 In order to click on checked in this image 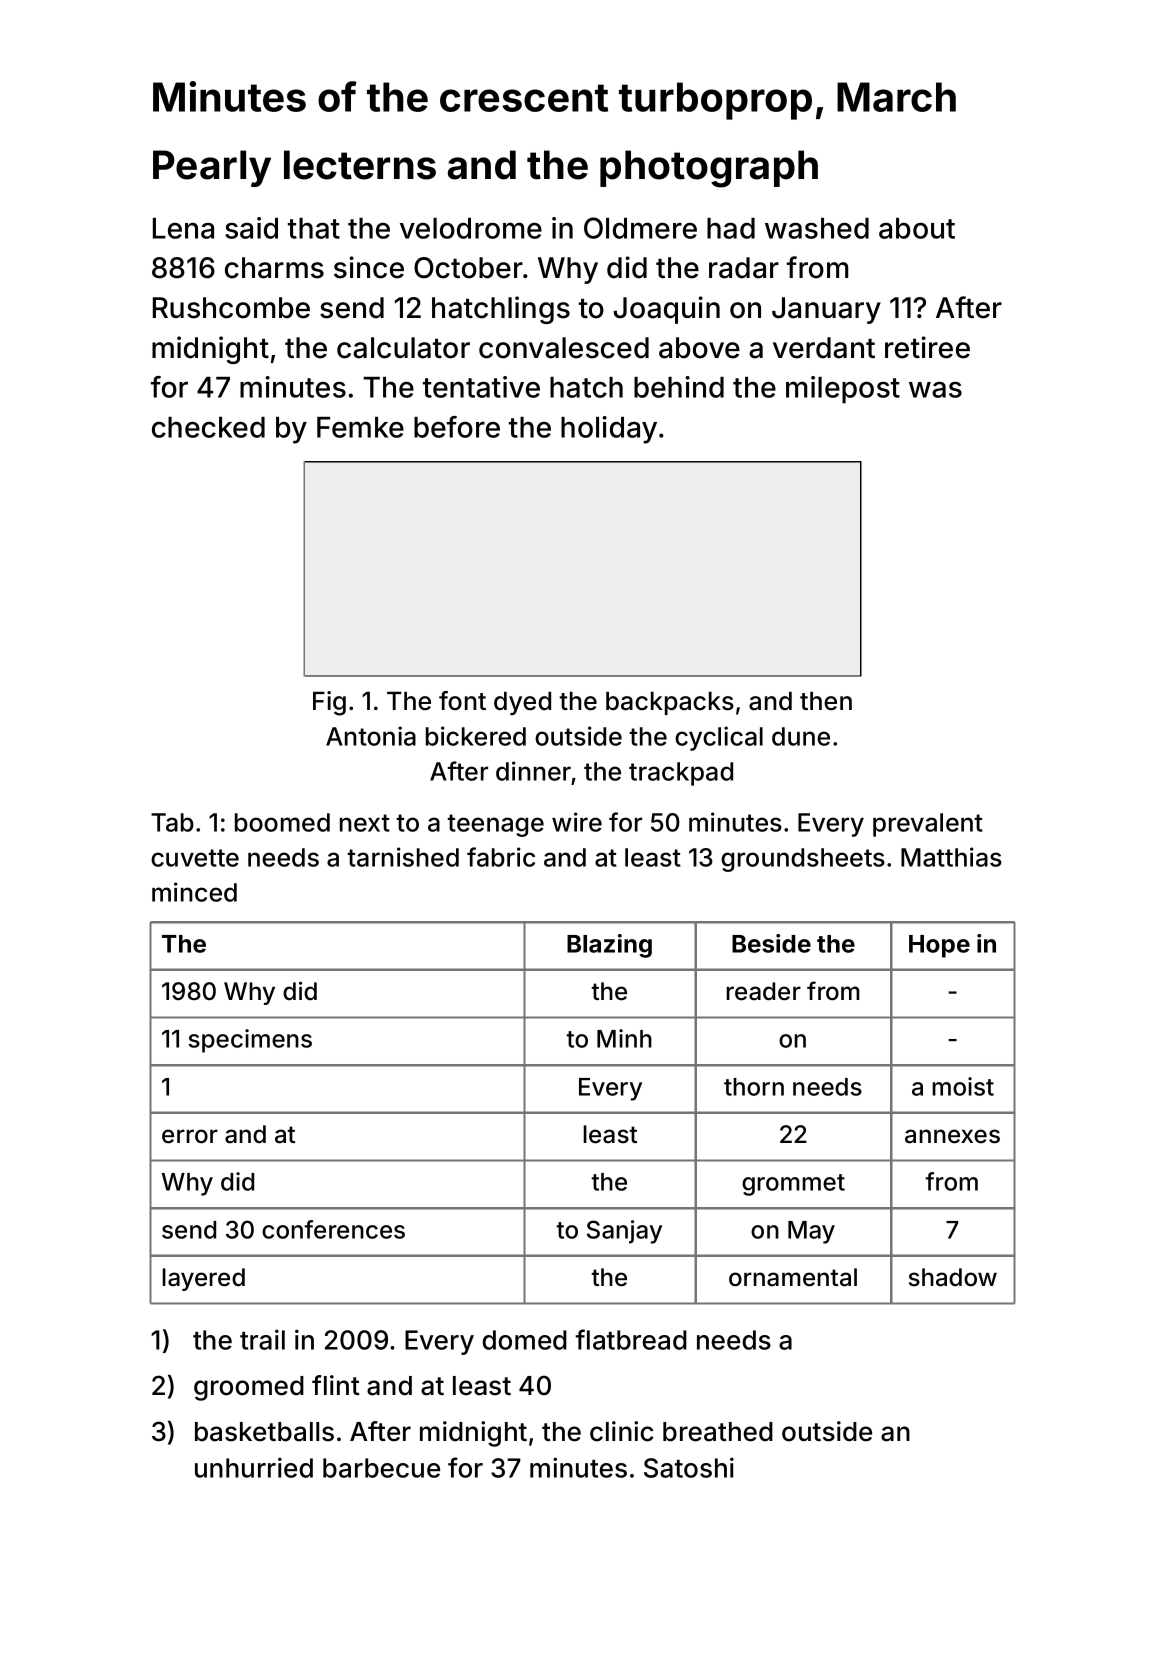, I will do `click(208, 427)`.
